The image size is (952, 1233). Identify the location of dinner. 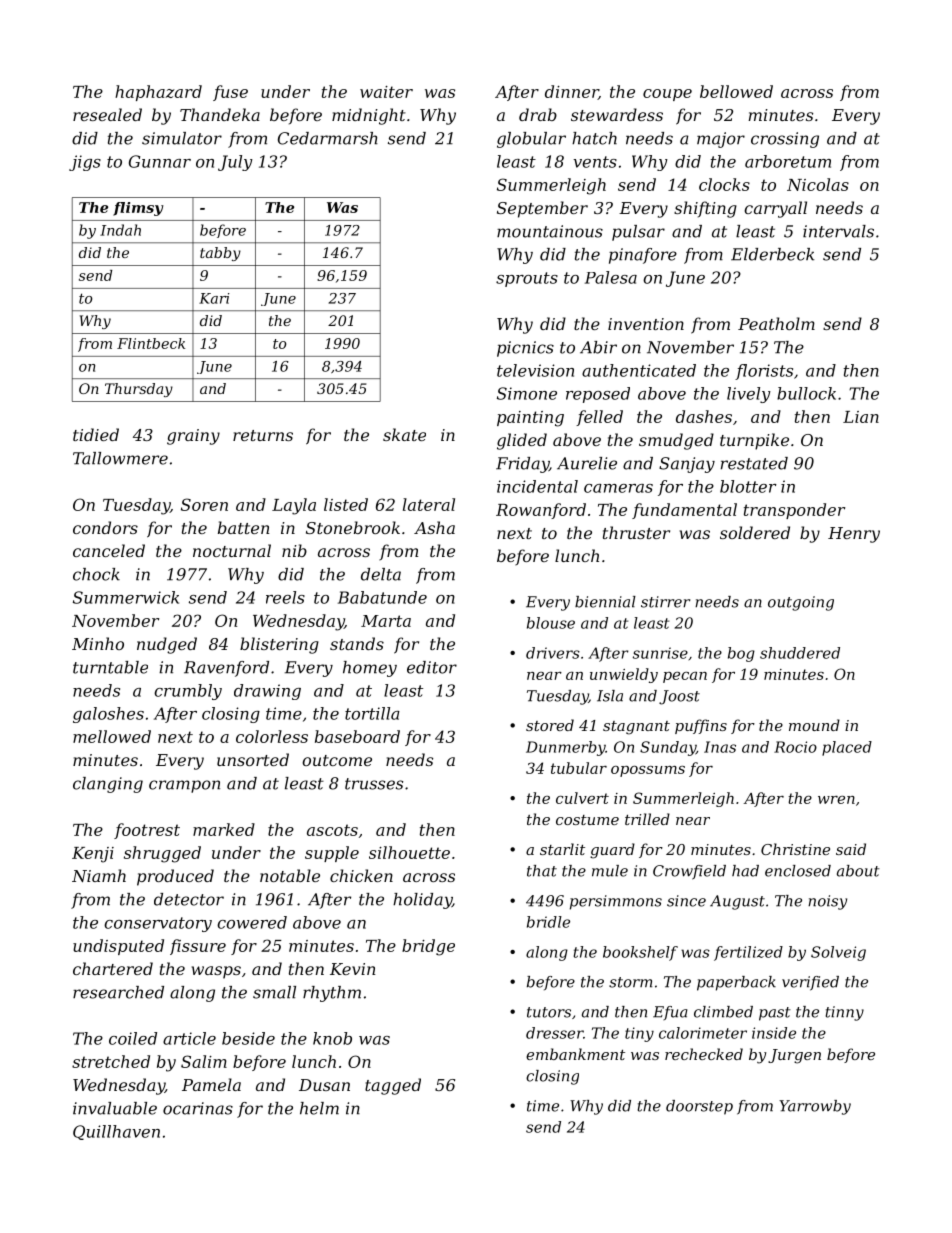
(571, 92).
